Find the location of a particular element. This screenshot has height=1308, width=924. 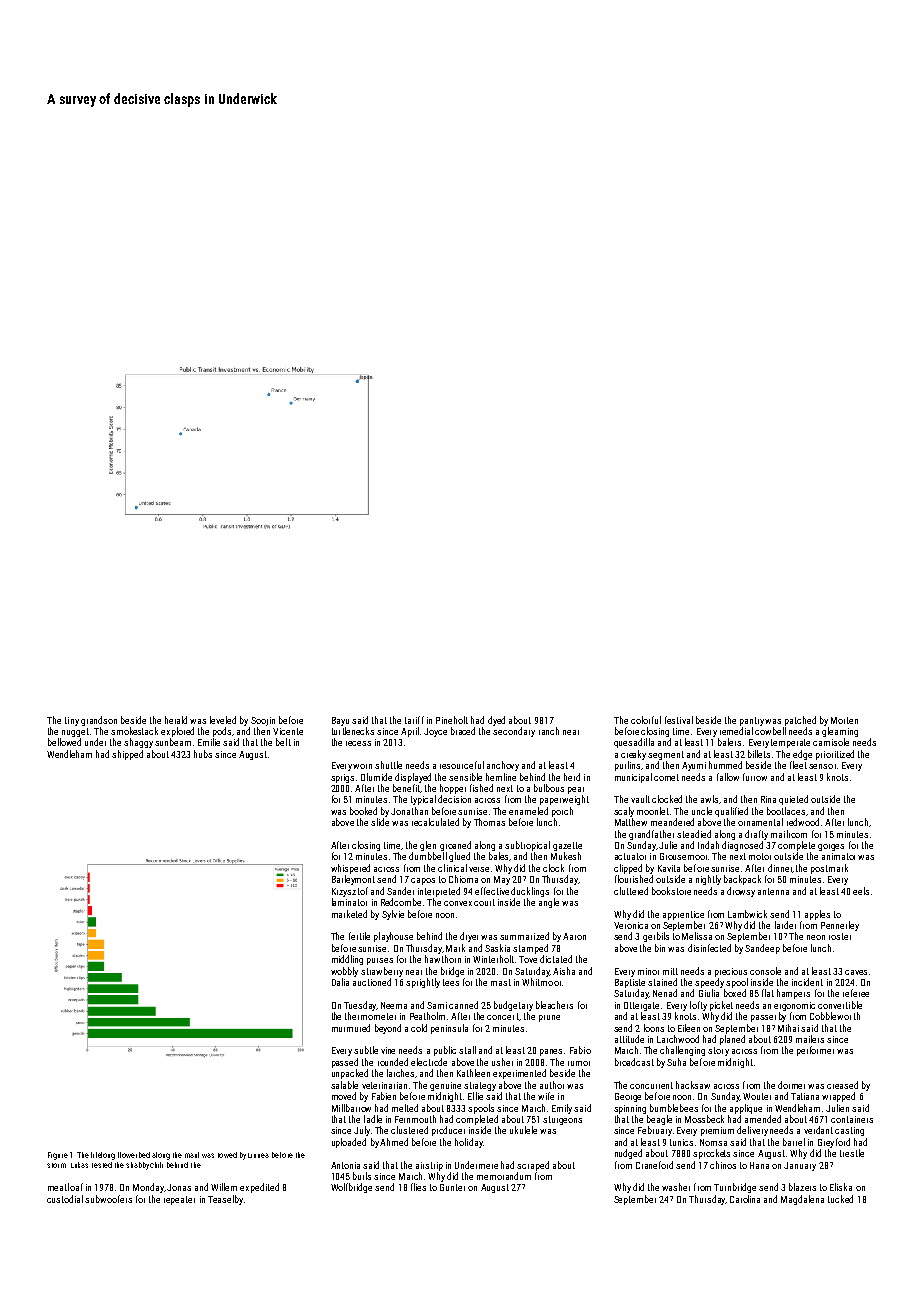

chinos is located at coordinates (723, 1165).
